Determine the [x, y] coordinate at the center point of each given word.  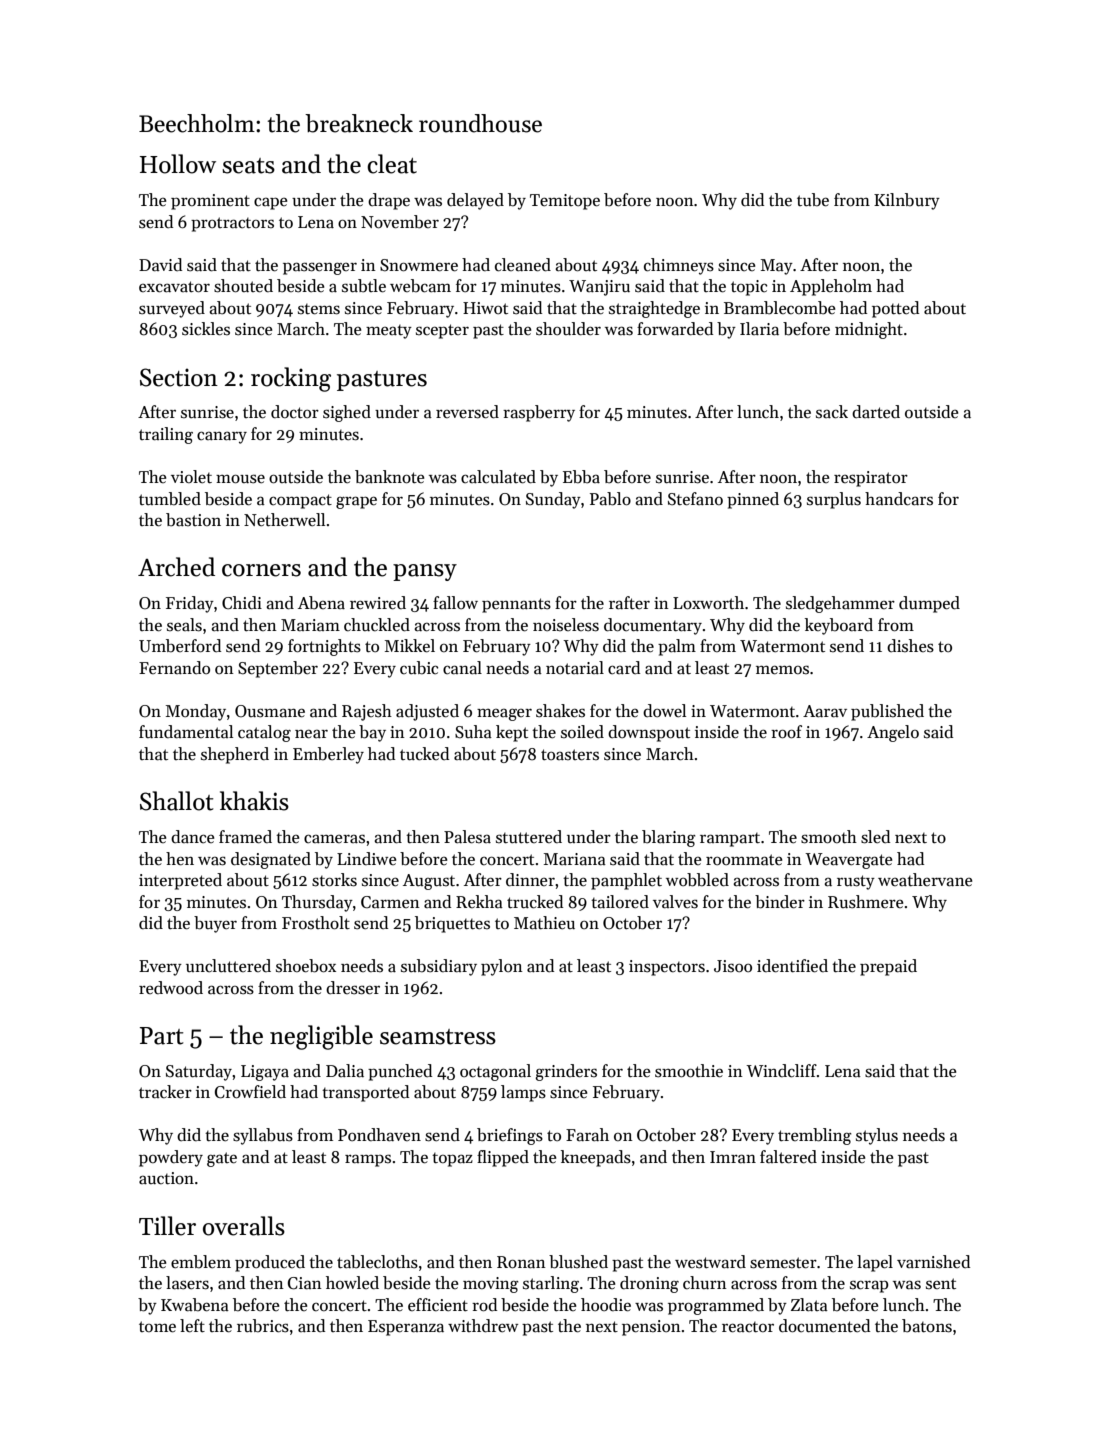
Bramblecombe [779, 308]
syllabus [263, 1136]
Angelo [893, 733]
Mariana [575, 859]
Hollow [178, 164]
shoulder [568, 329]
